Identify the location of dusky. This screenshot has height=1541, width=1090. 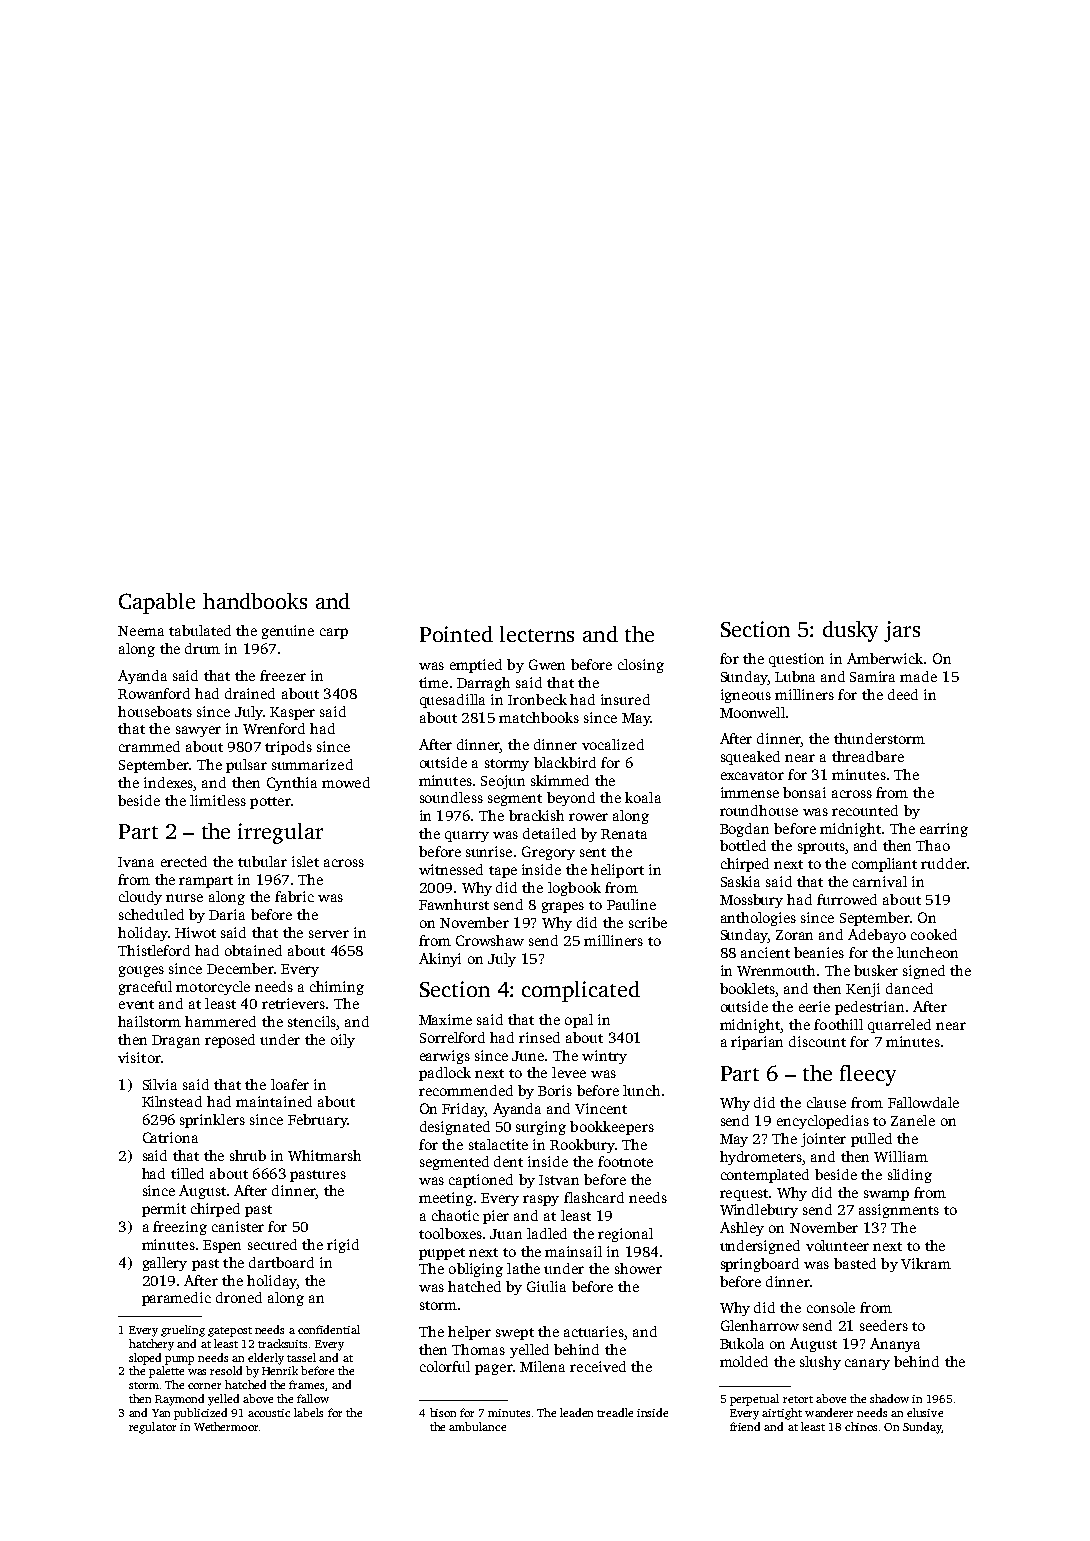
(850, 631).
